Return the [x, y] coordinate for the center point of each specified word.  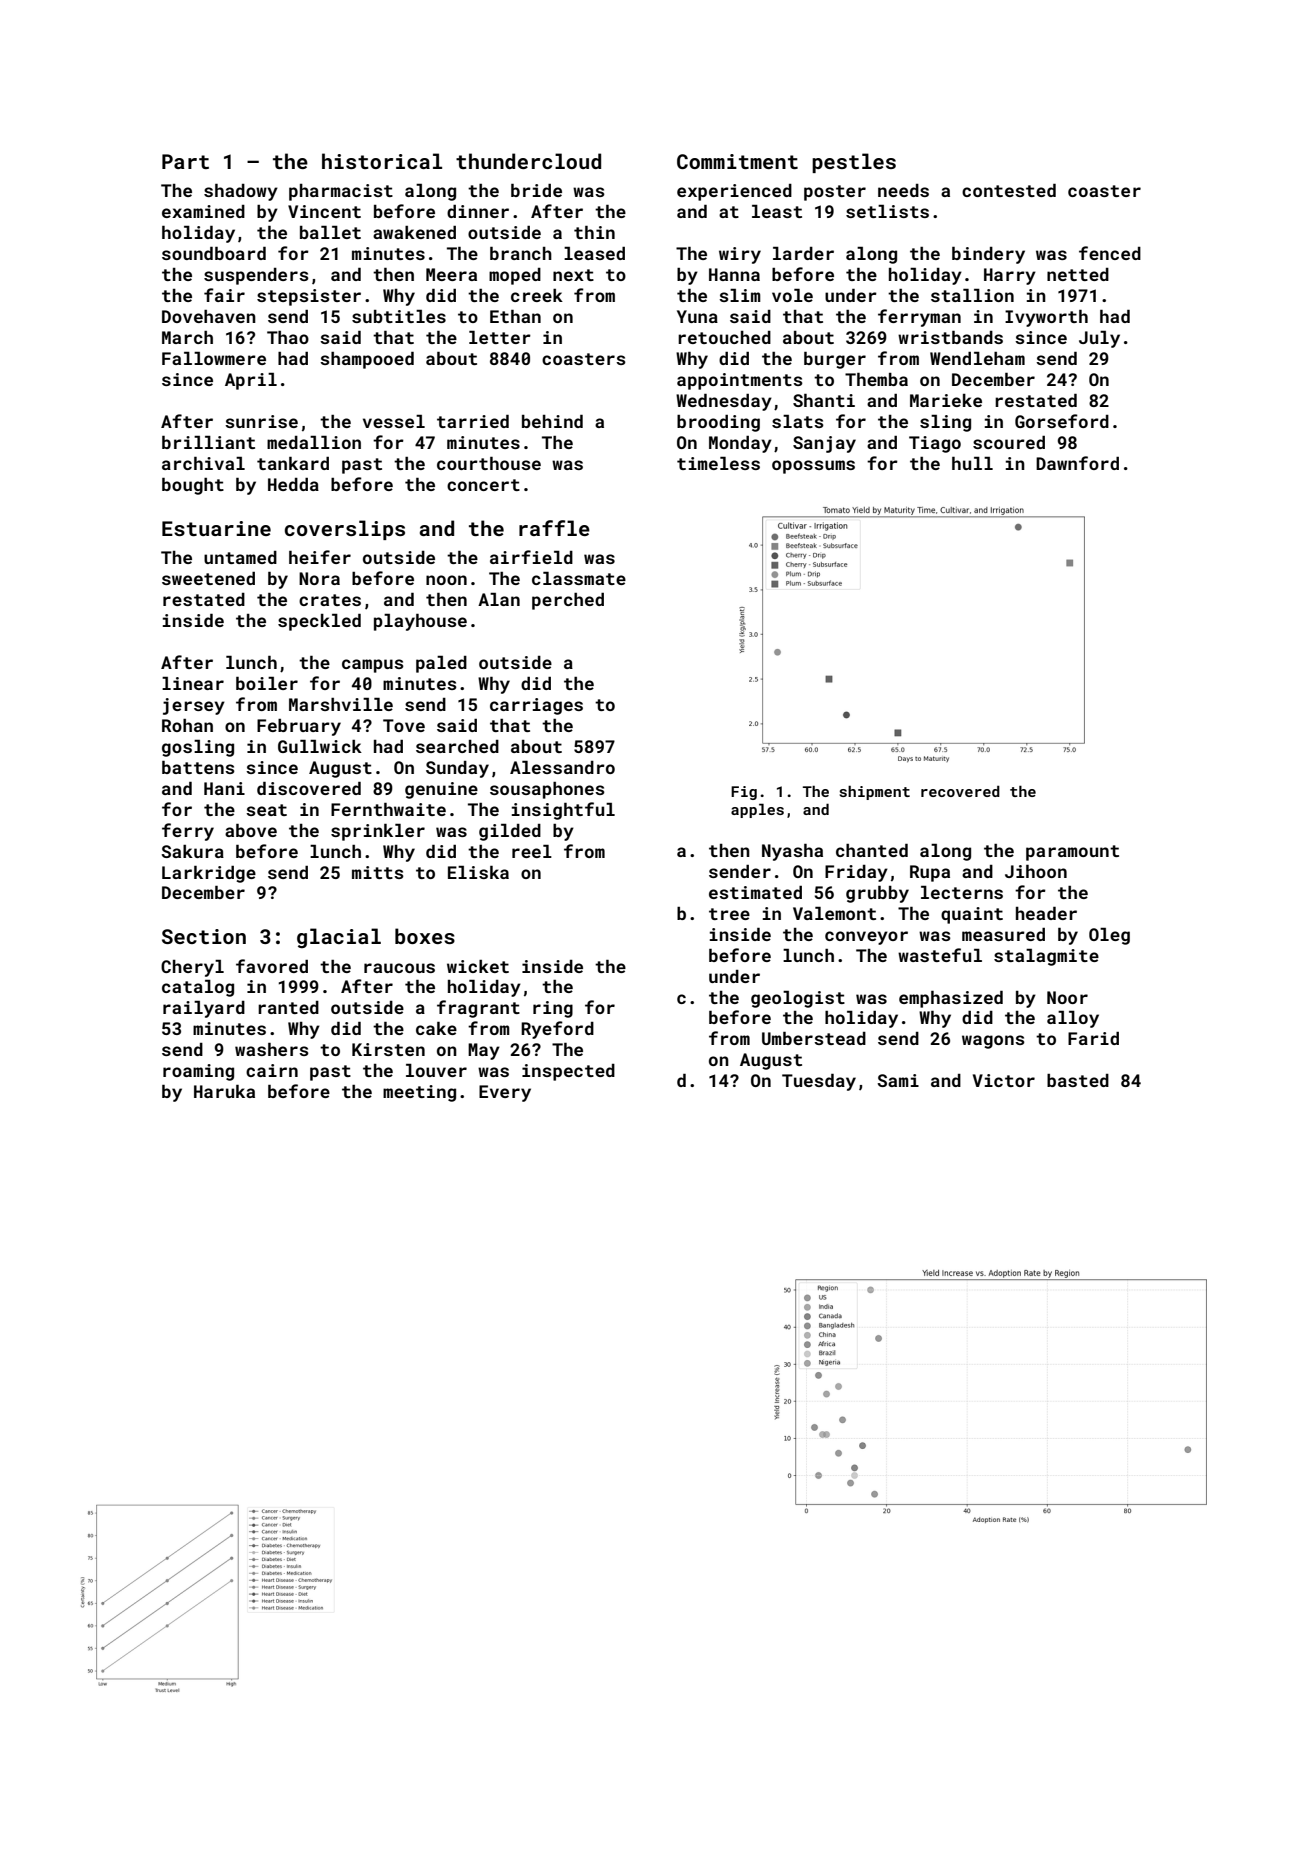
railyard [204, 1009]
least [777, 211]
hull [972, 463]
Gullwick [320, 746]
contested [1009, 190]
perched [568, 601]
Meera [451, 274]
